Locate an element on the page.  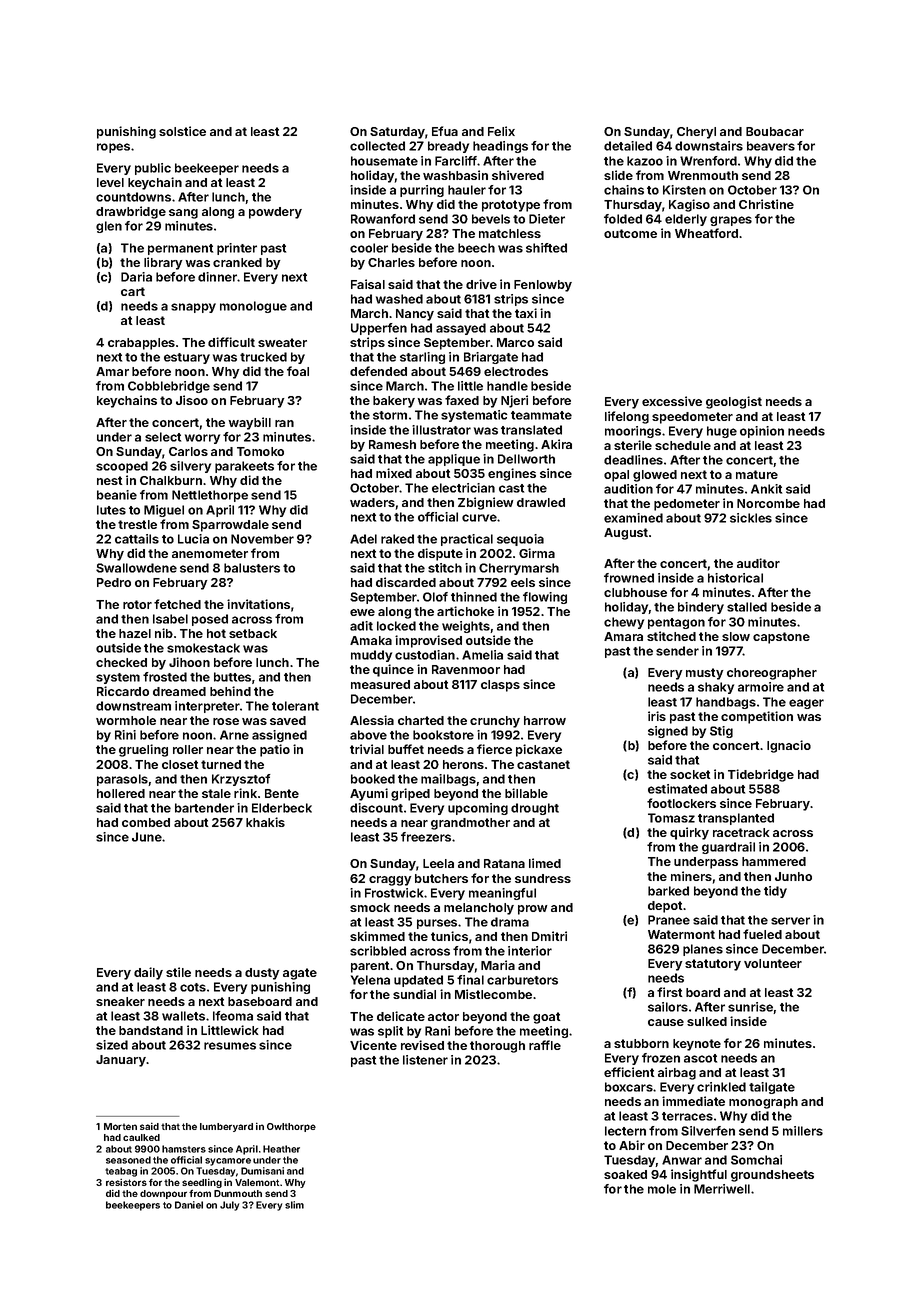
Amelia is located at coordinates (482, 655).
